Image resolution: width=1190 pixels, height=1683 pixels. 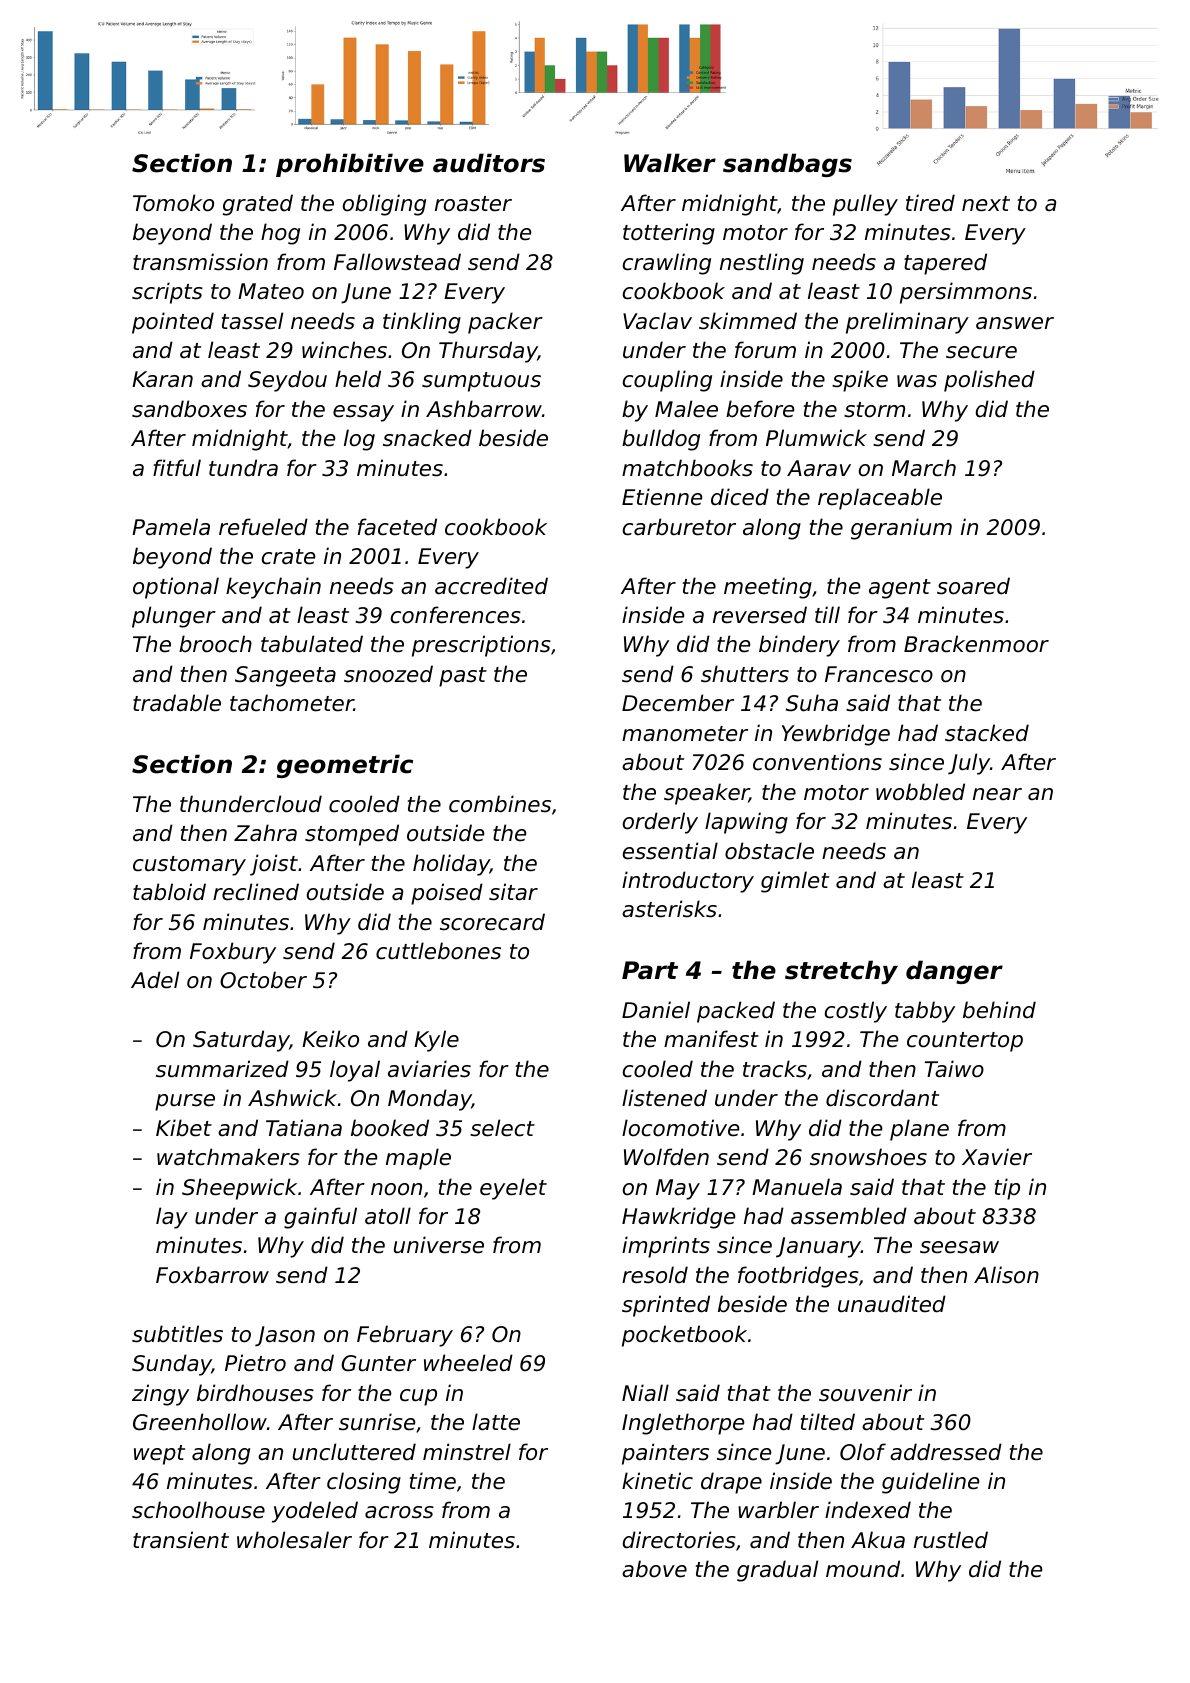 I want to click on answer, so click(x=1015, y=323).
